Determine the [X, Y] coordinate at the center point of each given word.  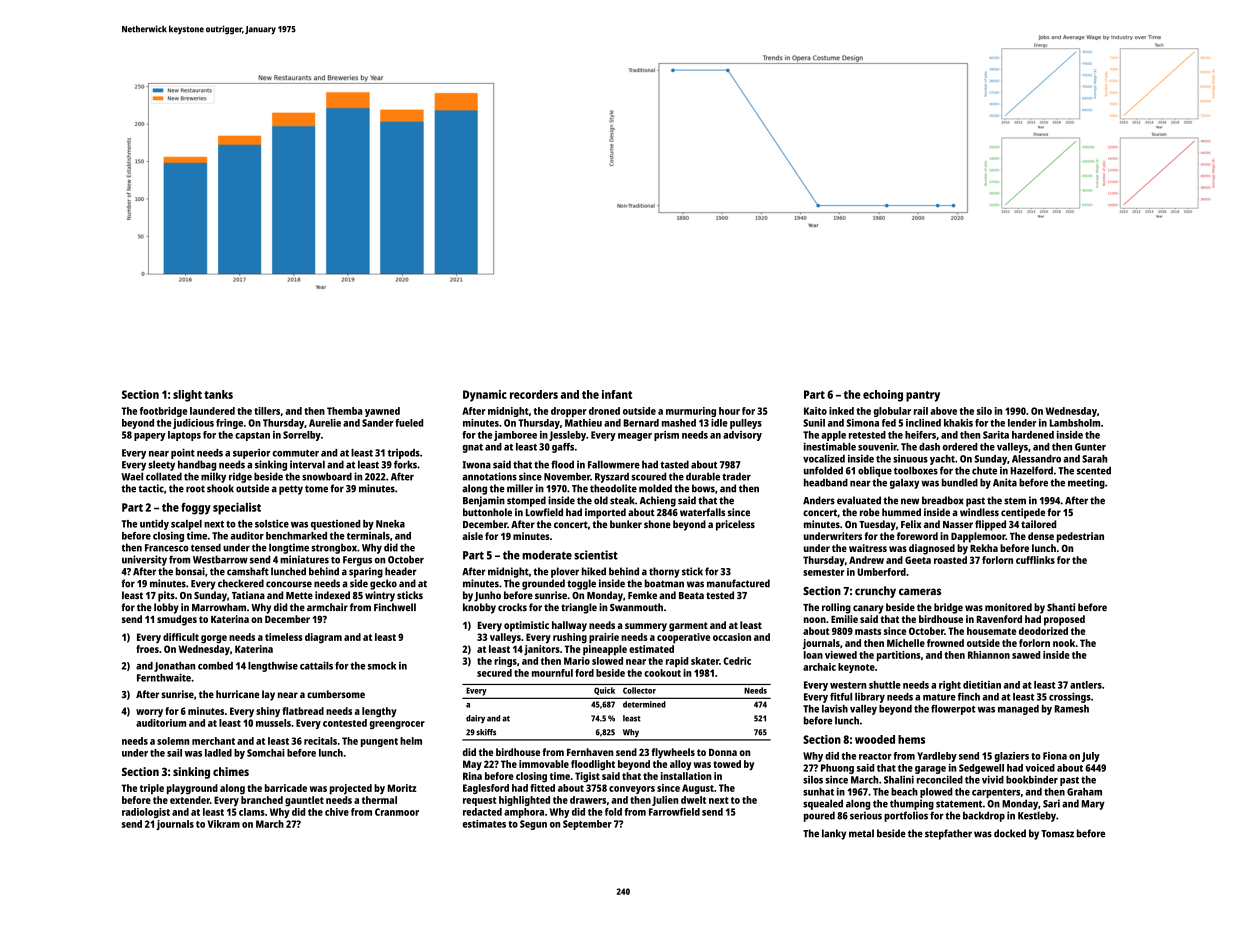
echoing [883, 396]
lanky [834, 834]
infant [617, 394]
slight [187, 396]
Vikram [224, 824]
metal [861, 833]
